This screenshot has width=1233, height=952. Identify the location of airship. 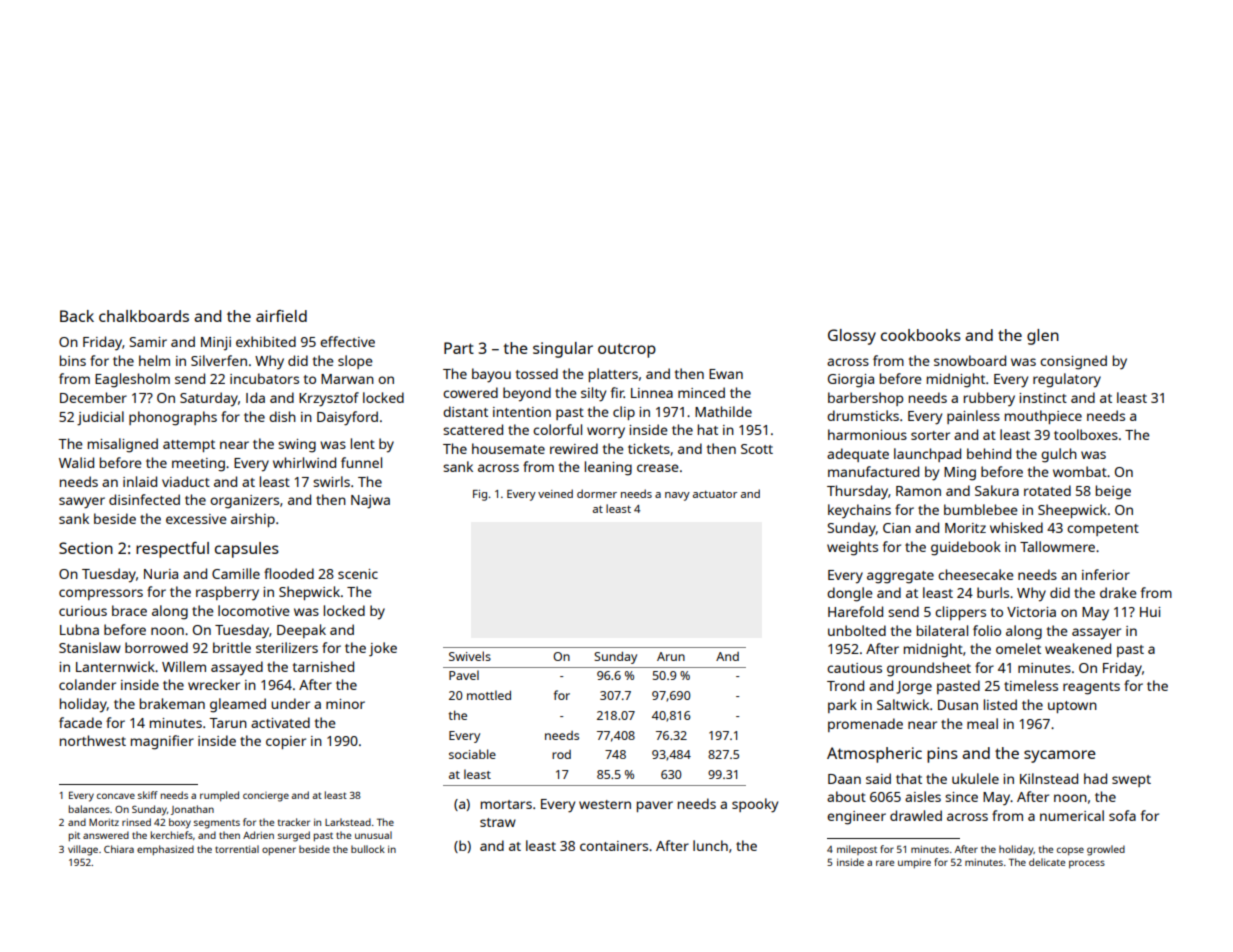
(253, 520).
